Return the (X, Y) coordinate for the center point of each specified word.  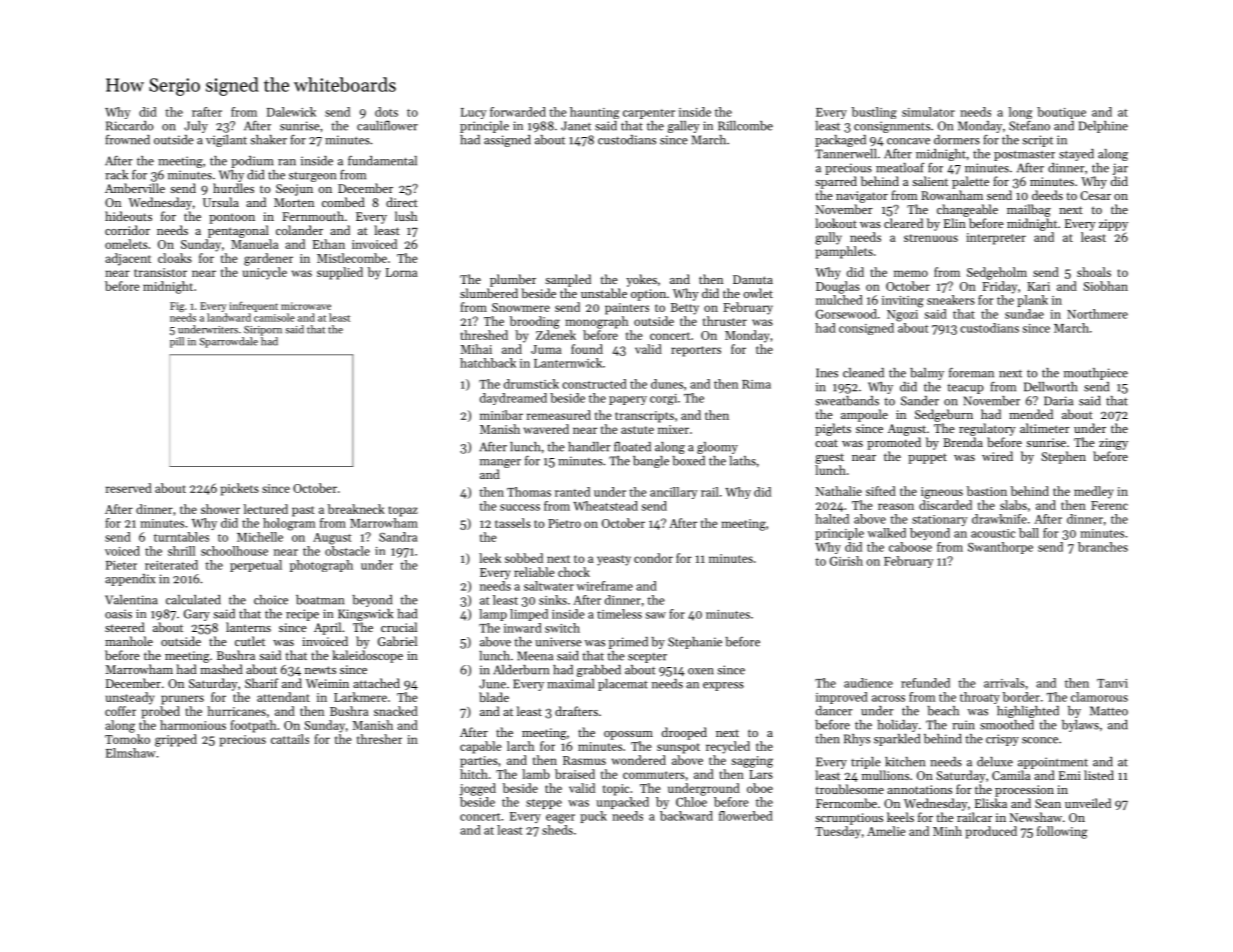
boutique (1061, 113)
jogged (478, 789)
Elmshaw (131, 753)
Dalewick (291, 112)
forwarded (518, 112)
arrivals (1004, 683)
